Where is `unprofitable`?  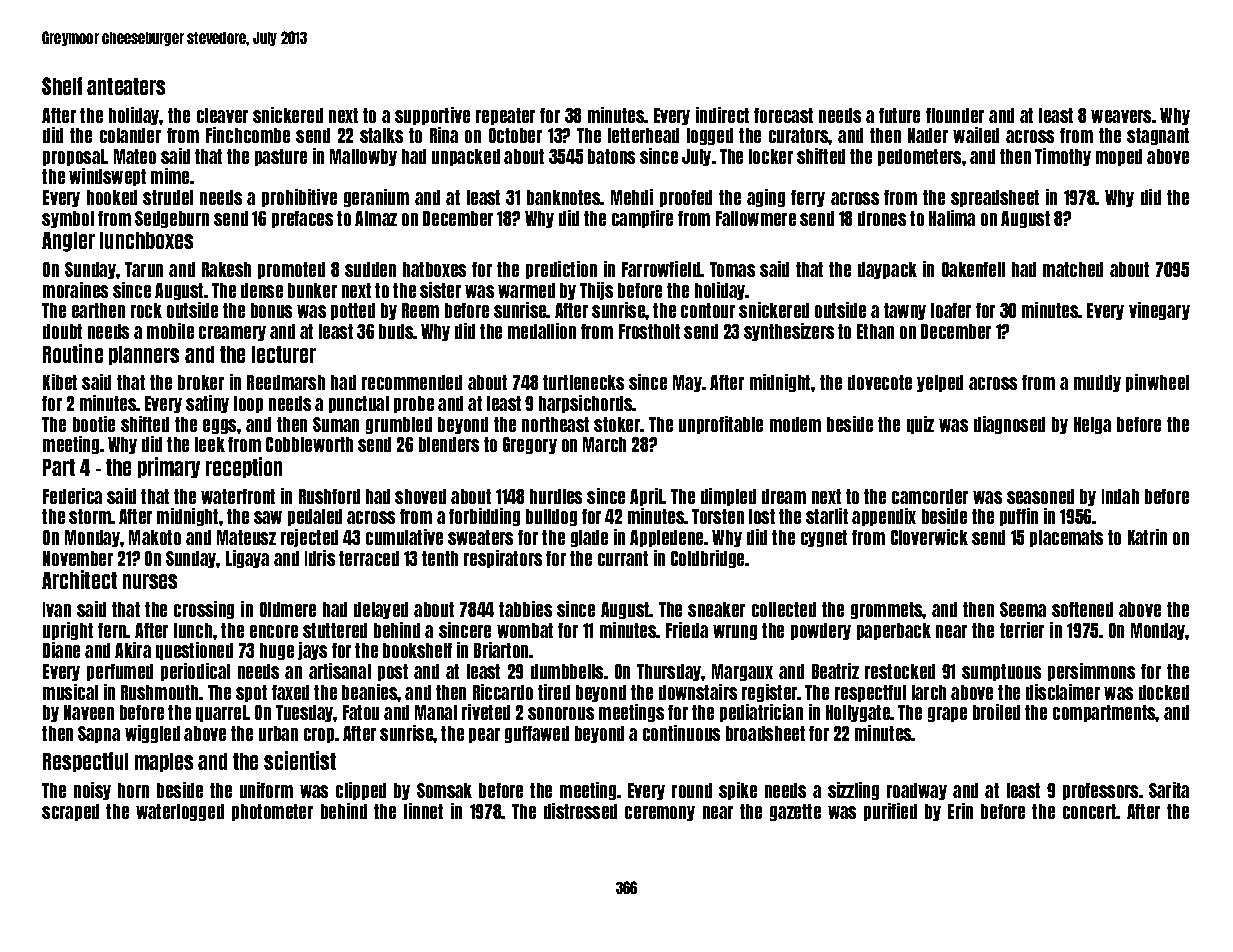
unprofitable is located at coordinates (721, 425).
